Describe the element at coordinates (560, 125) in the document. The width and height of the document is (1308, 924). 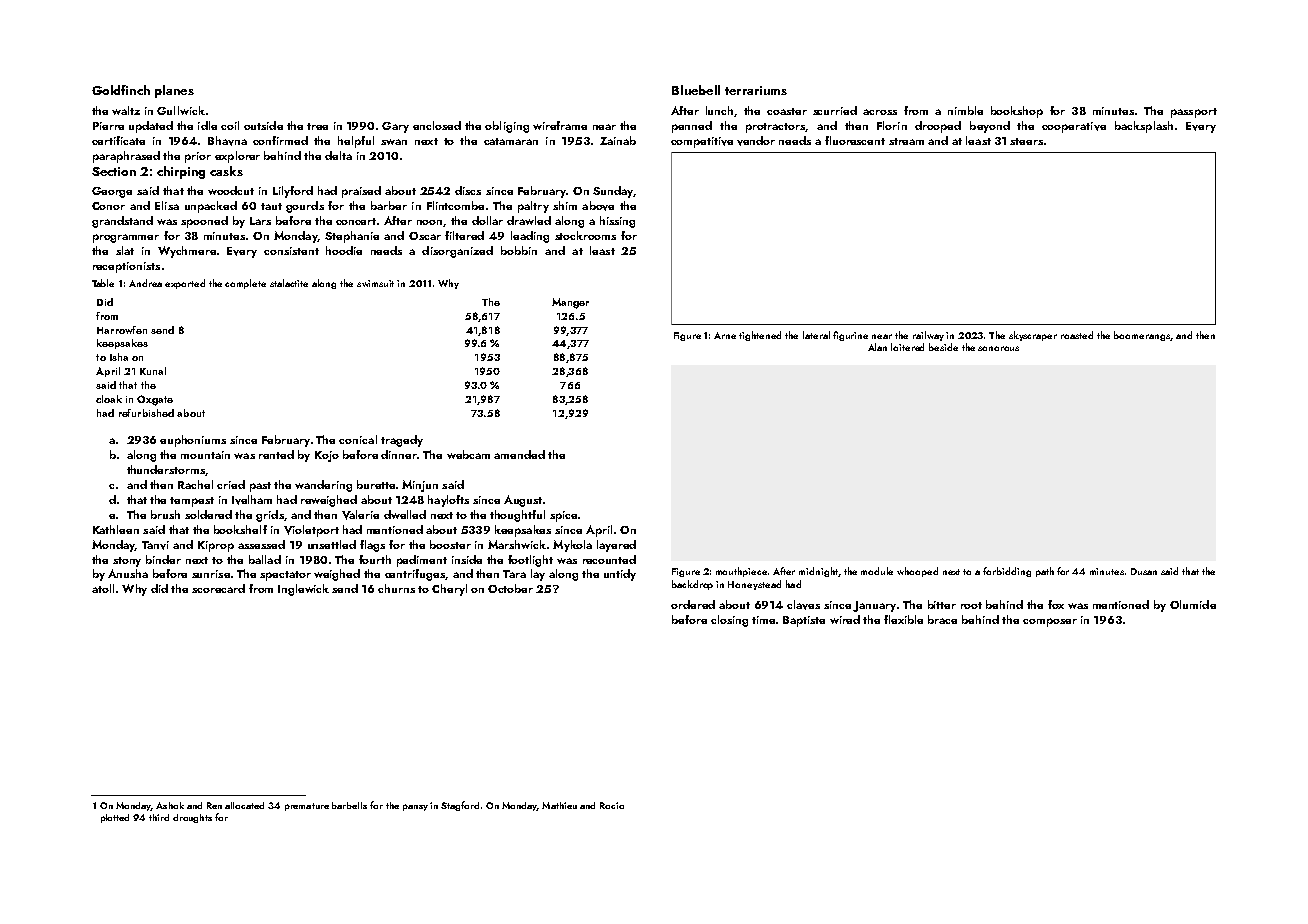
I see `wireframe` at that location.
